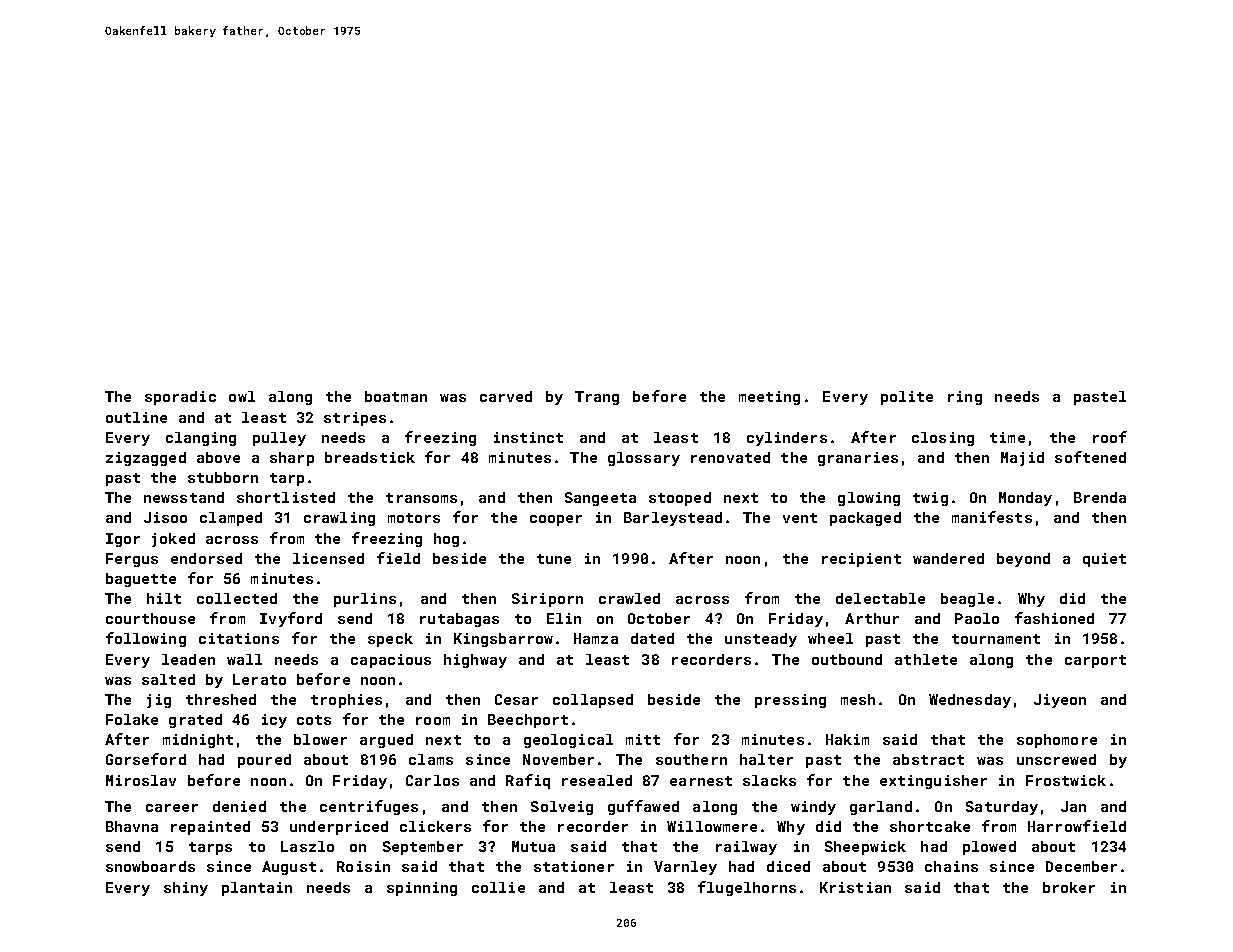 The image size is (1233, 952). What do you see at coordinates (180, 398) in the page?
I see `sporadic` at bounding box center [180, 398].
